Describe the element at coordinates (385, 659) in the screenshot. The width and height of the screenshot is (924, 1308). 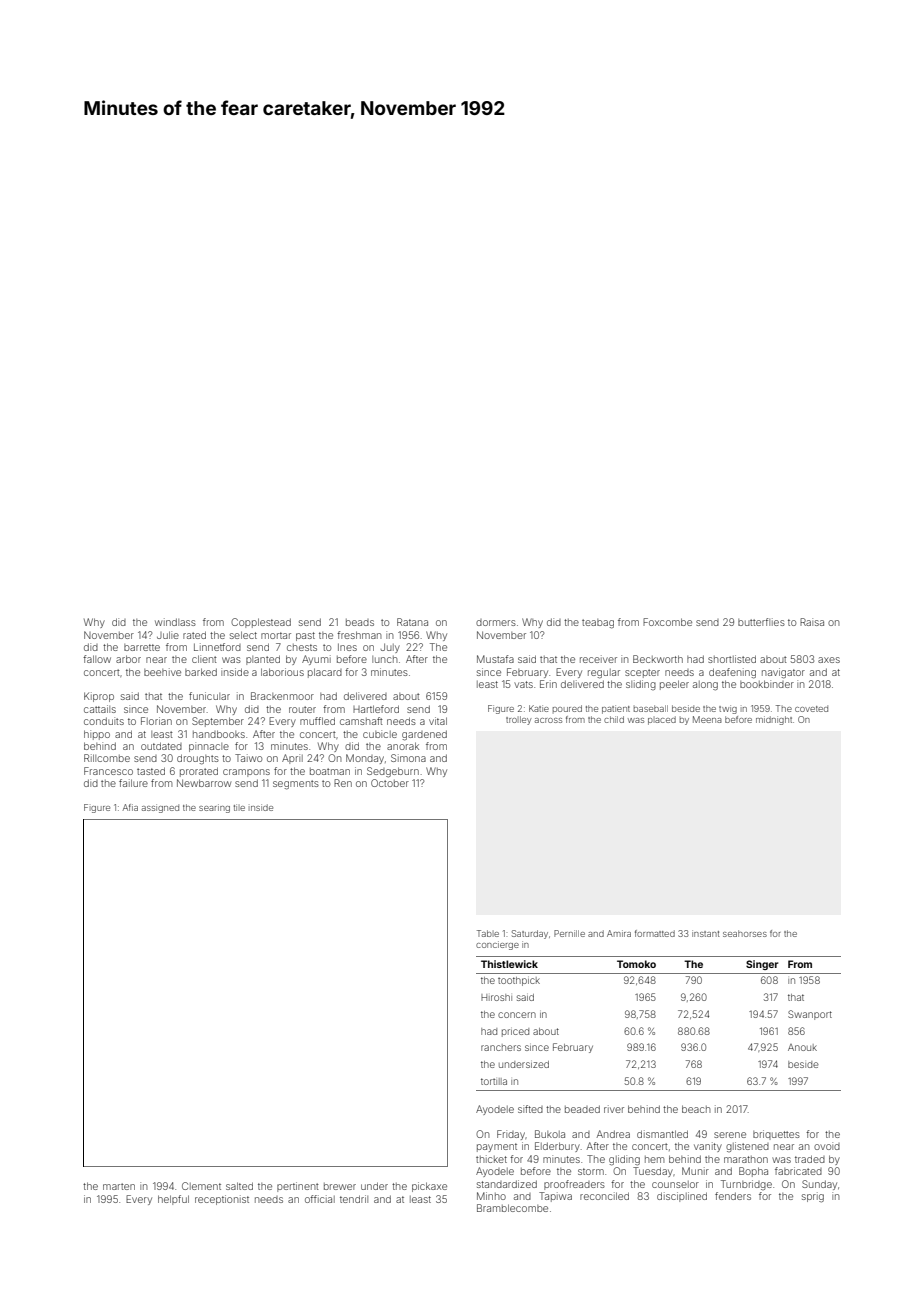
I see `lunch` at that location.
